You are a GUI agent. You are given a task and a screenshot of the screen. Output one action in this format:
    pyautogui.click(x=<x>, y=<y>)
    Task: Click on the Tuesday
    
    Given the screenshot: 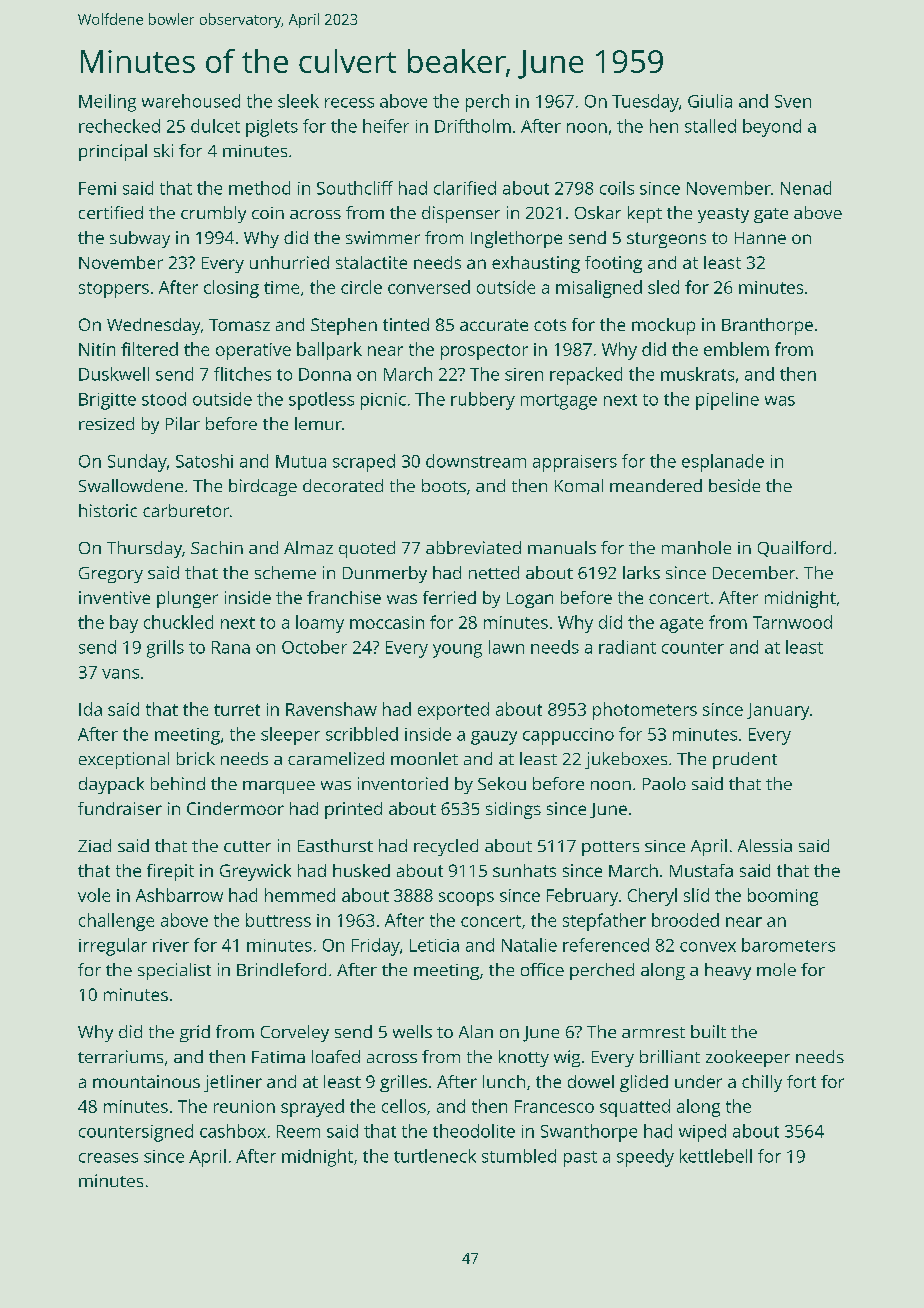 What is the action you would take?
    pyautogui.click(x=645, y=103)
